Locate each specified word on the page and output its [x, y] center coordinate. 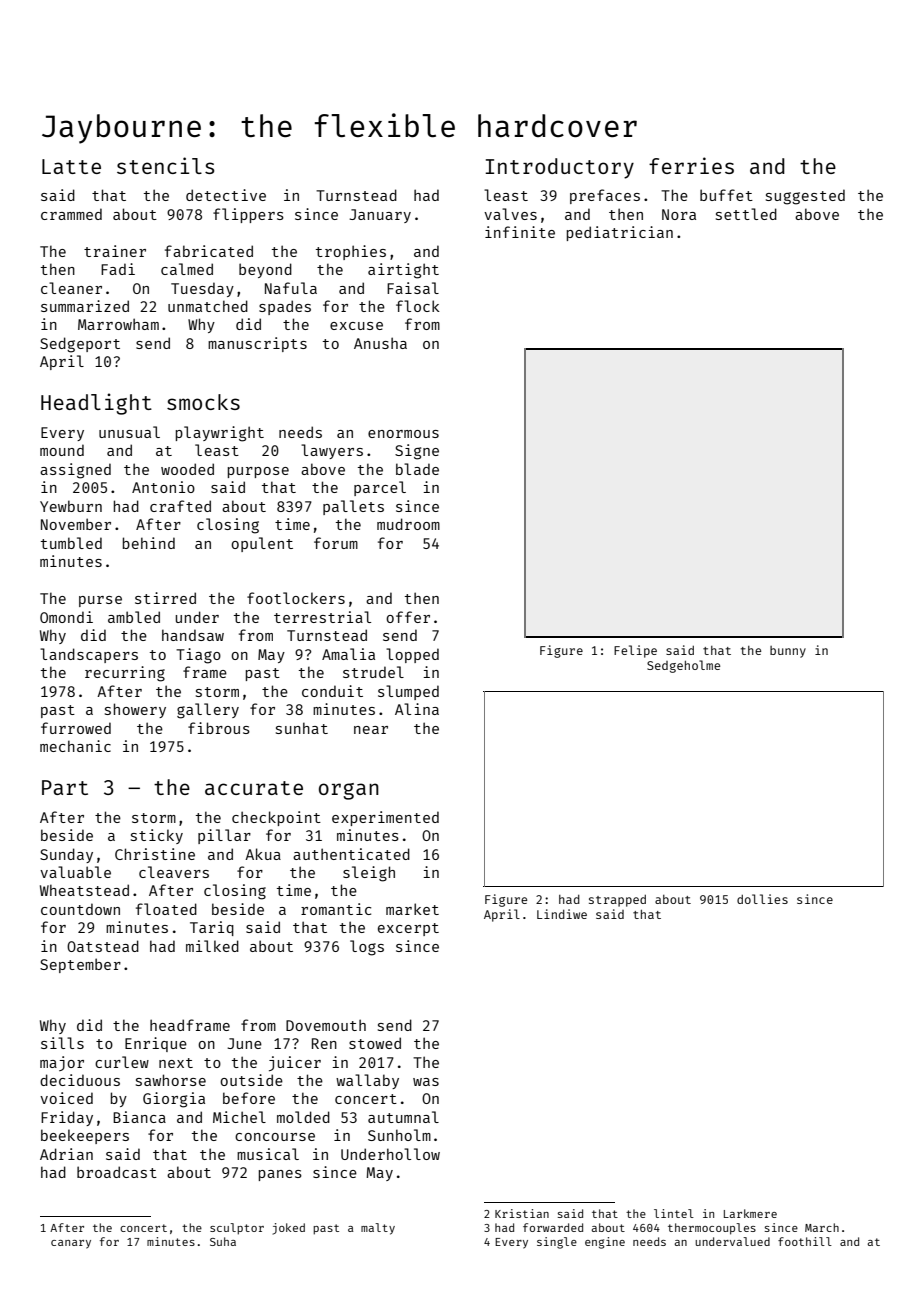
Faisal [413, 288]
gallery [208, 711]
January [380, 216]
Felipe [635, 651]
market [412, 909]
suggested [805, 197]
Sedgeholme [683, 666]
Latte [71, 166]
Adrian [66, 1154]
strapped [617, 901]
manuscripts [257, 344]
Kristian [522, 1213]
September [80, 965]
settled [746, 214]
